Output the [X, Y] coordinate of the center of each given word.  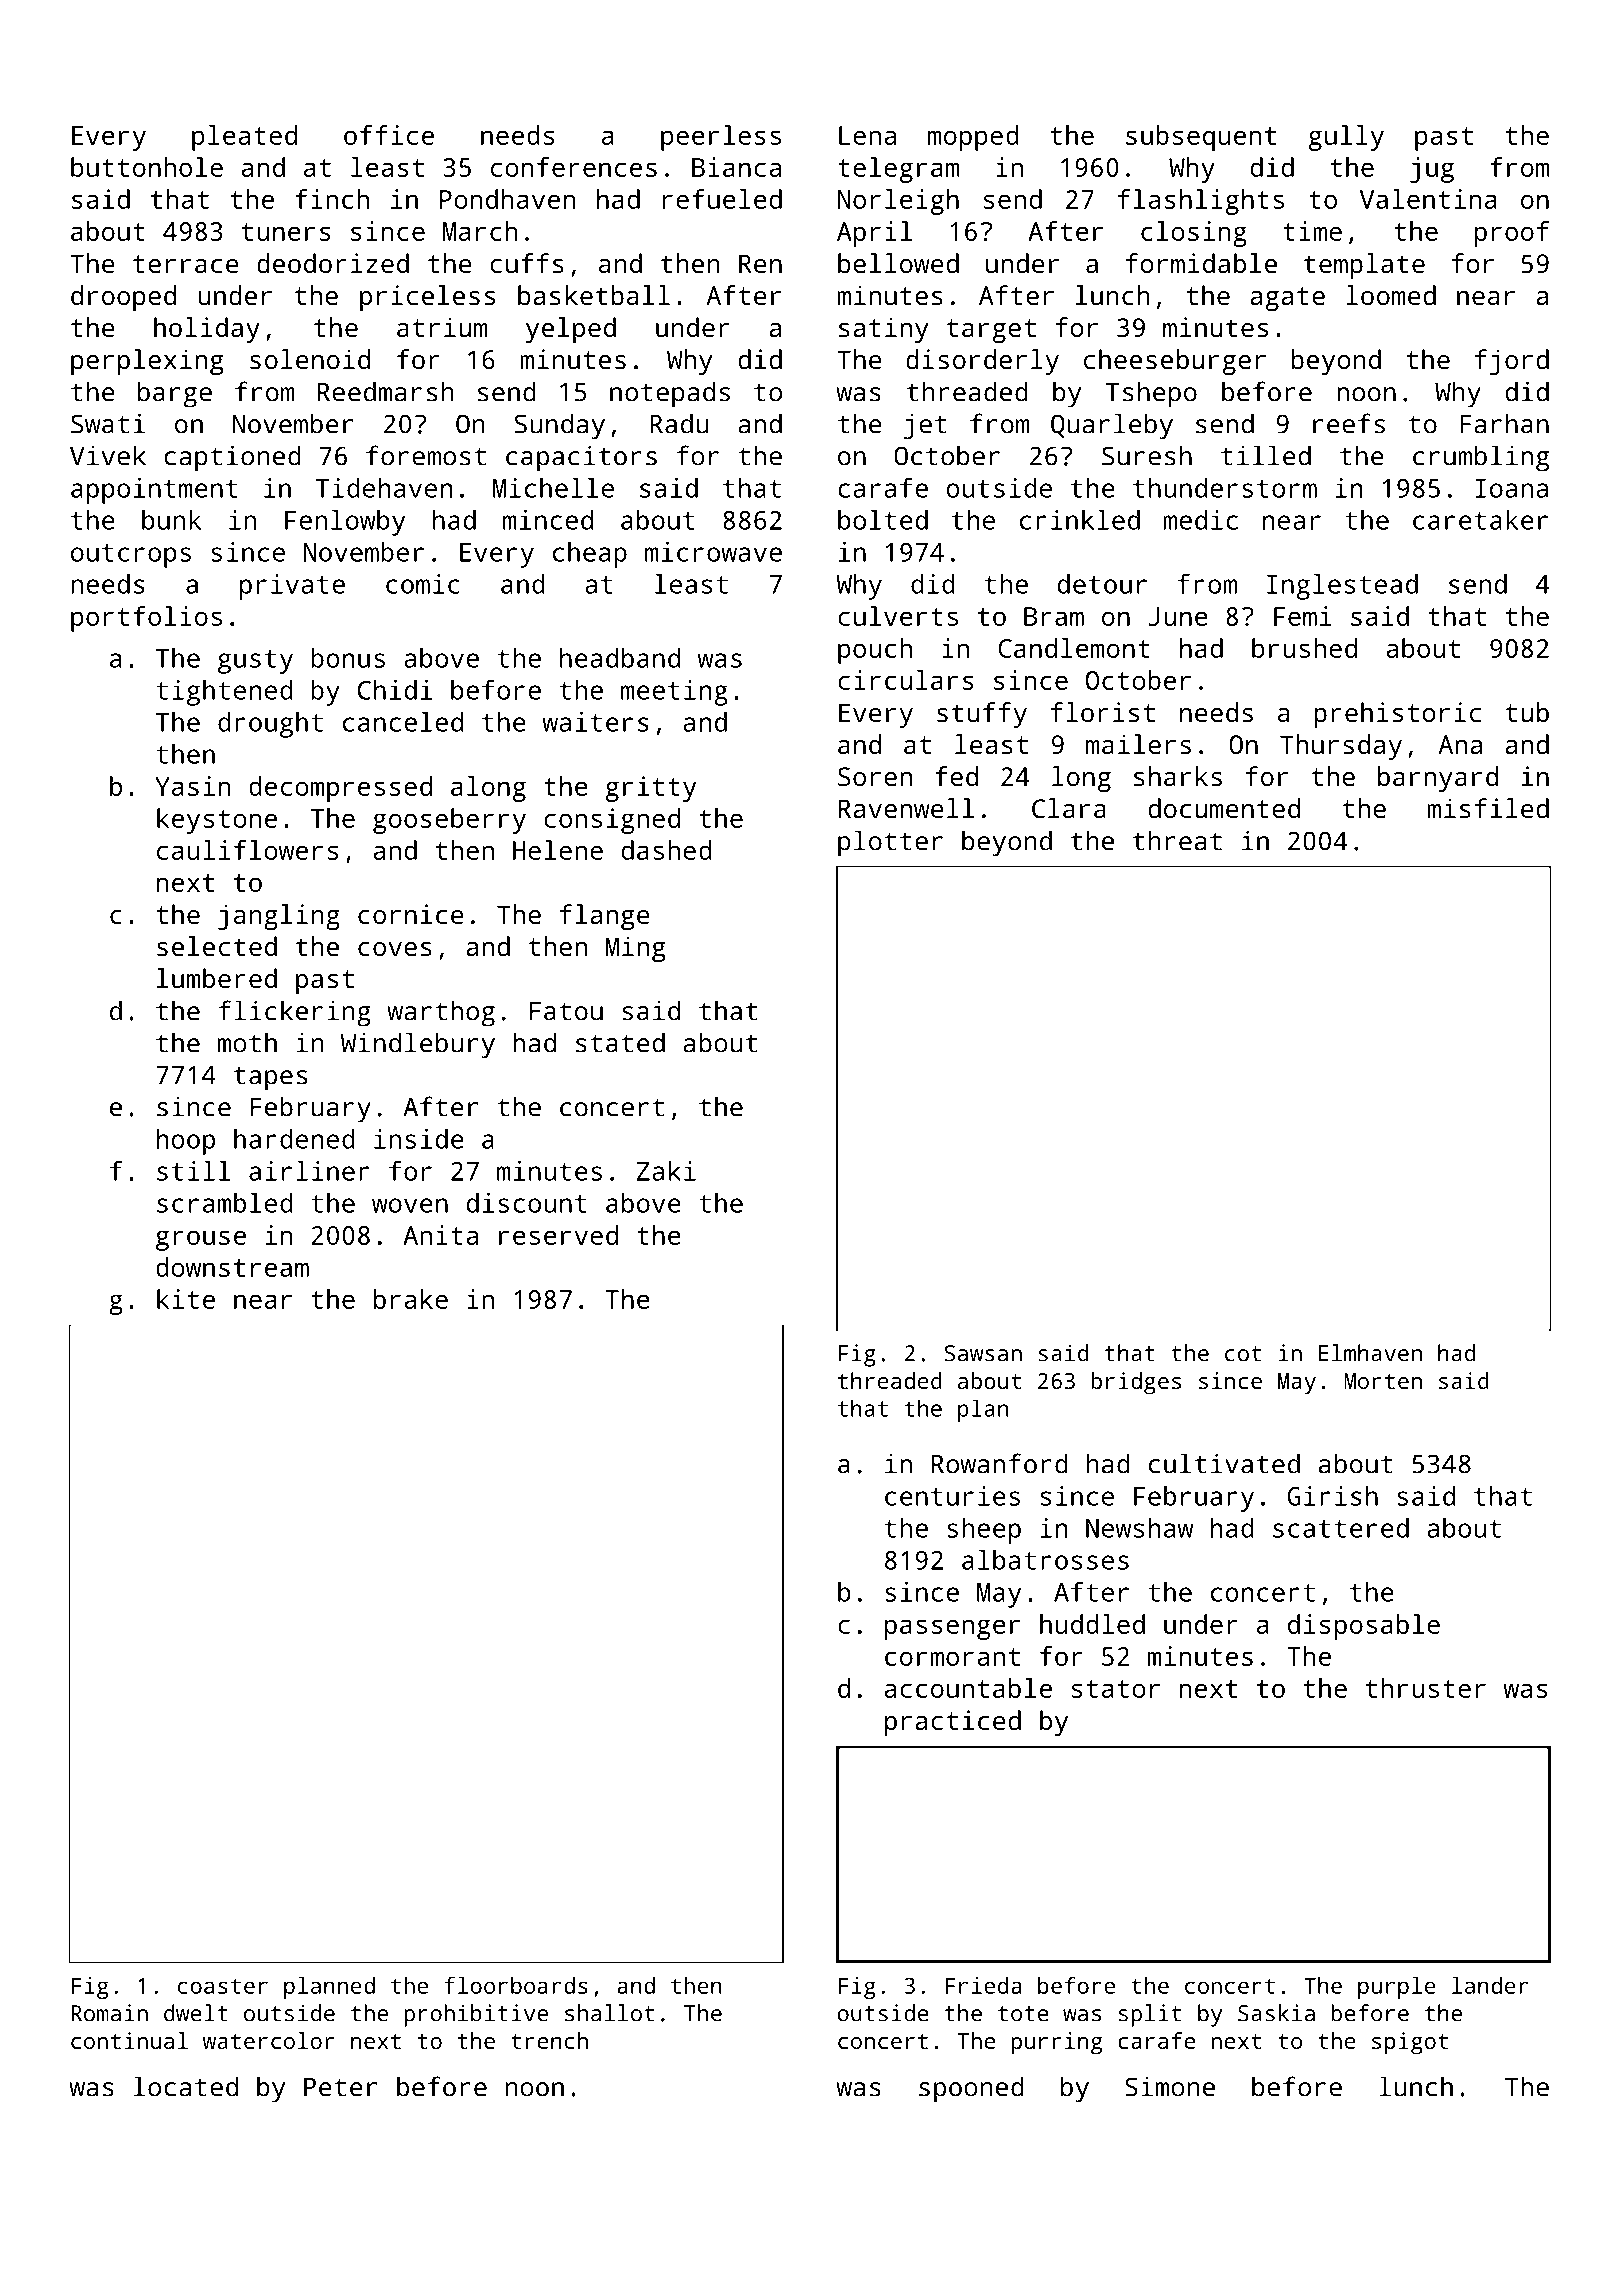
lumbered [217, 978]
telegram [899, 170]
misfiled [1488, 808]
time [1312, 231]
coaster [223, 1986]
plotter [890, 843]
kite [186, 1299]
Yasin [193, 786]
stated [620, 1042]
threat [1177, 840]
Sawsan [983, 1353]
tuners [286, 232]
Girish [1333, 1496]
